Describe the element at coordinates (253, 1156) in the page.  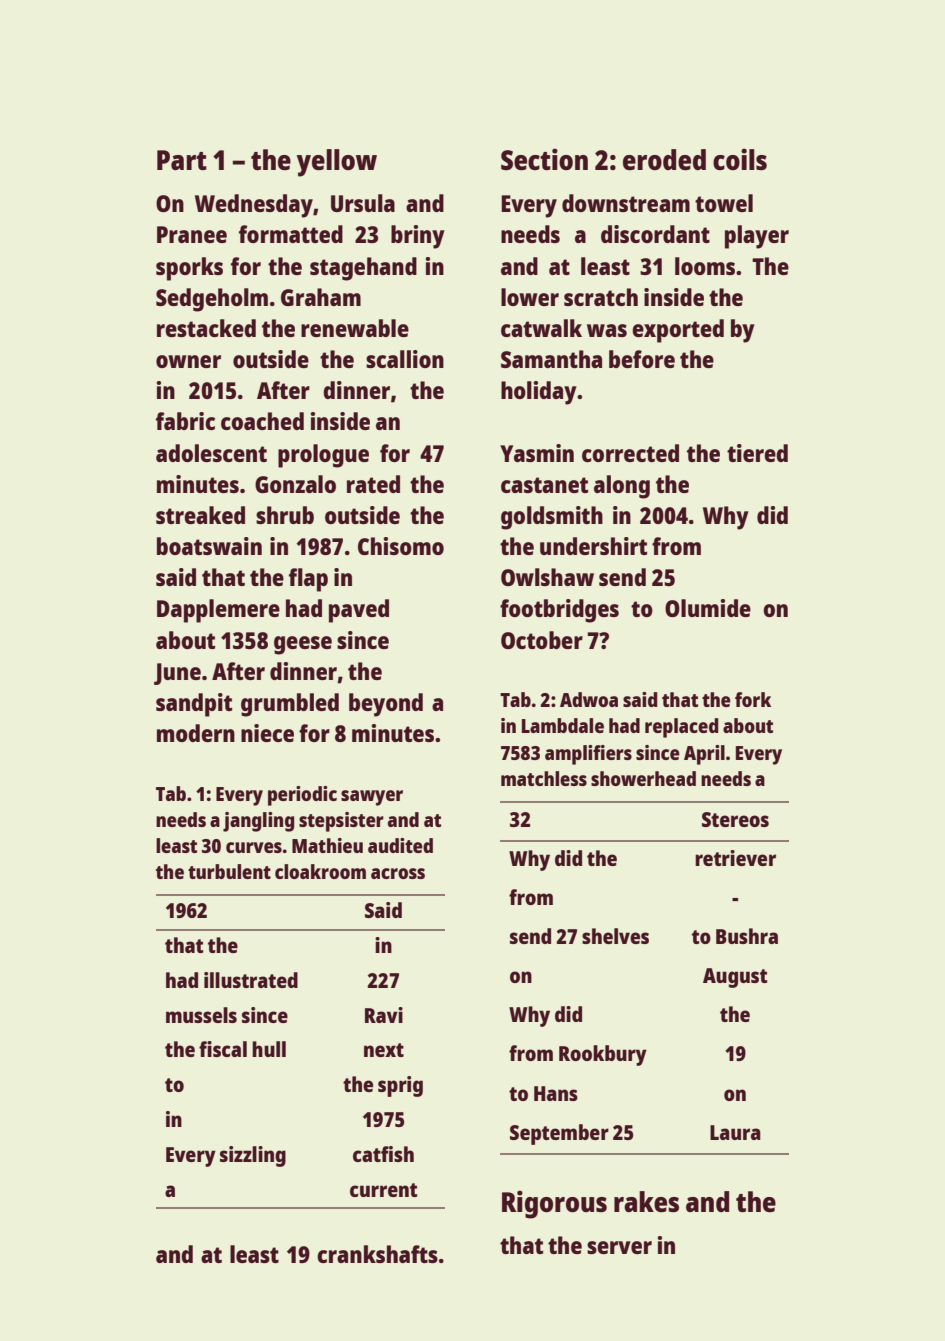
I see `sizzling` at that location.
